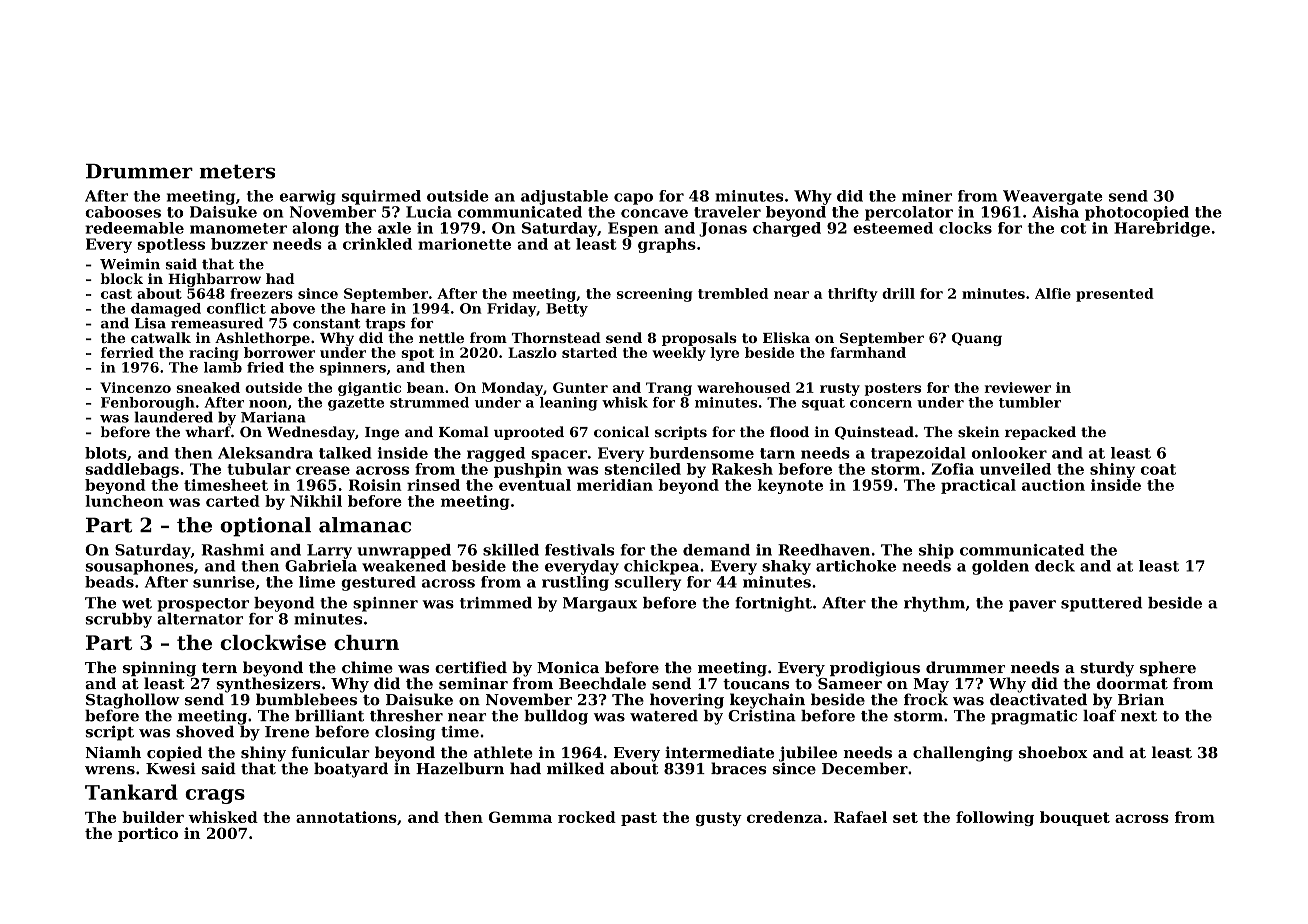 This page has width=1308, height=924. Describe the element at coordinates (575, 583) in the page. I see `rustling` at that location.
